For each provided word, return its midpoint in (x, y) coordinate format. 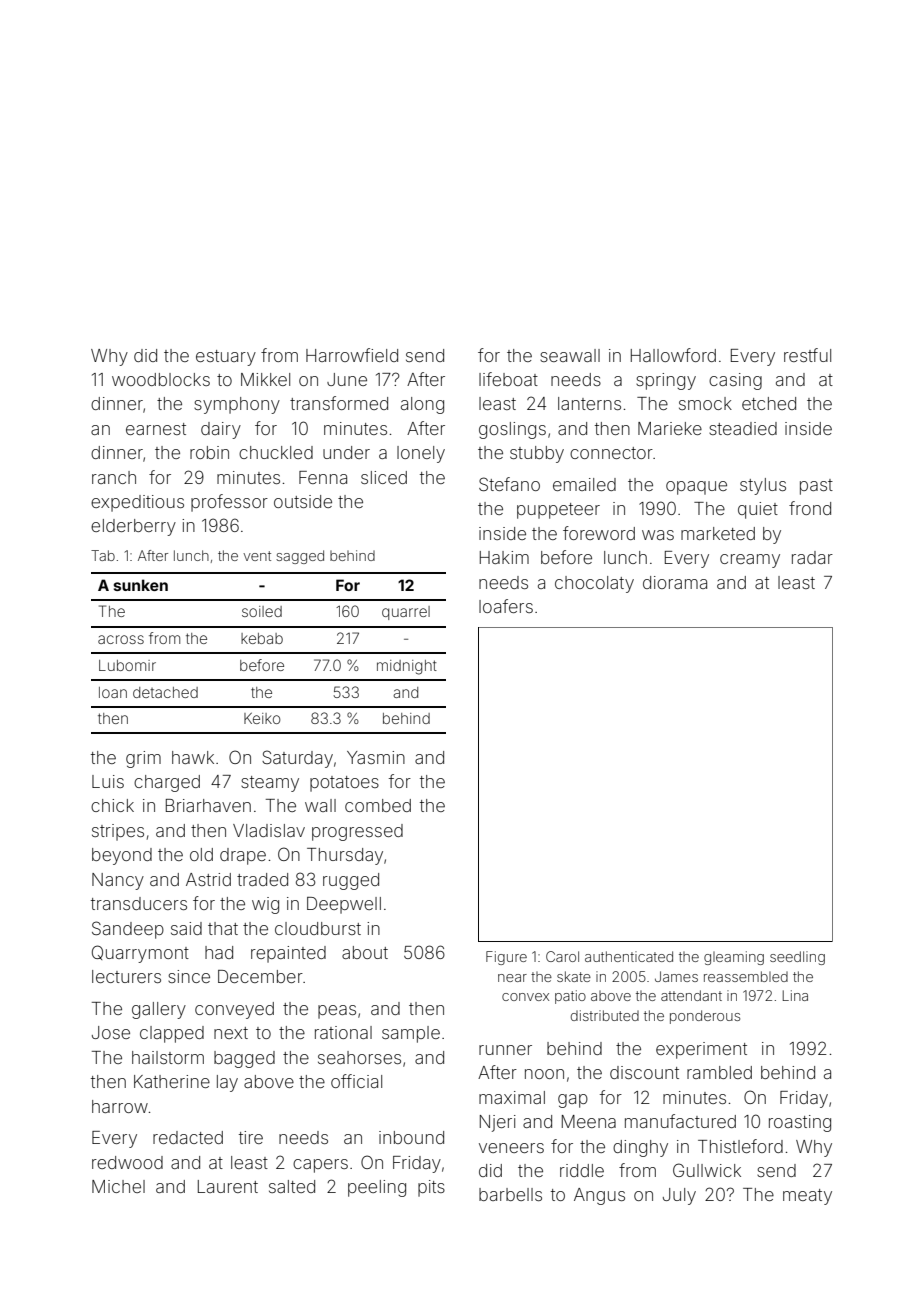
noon (544, 1074)
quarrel (406, 613)
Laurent (228, 1186)
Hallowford (673, 355)
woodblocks (161, 379)
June (347, 379)
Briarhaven (208, 805)
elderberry (133, 527)
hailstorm (168, 1057)
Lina (795, 995)
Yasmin (376, 757)
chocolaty (594, 584)
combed (378, 805)
